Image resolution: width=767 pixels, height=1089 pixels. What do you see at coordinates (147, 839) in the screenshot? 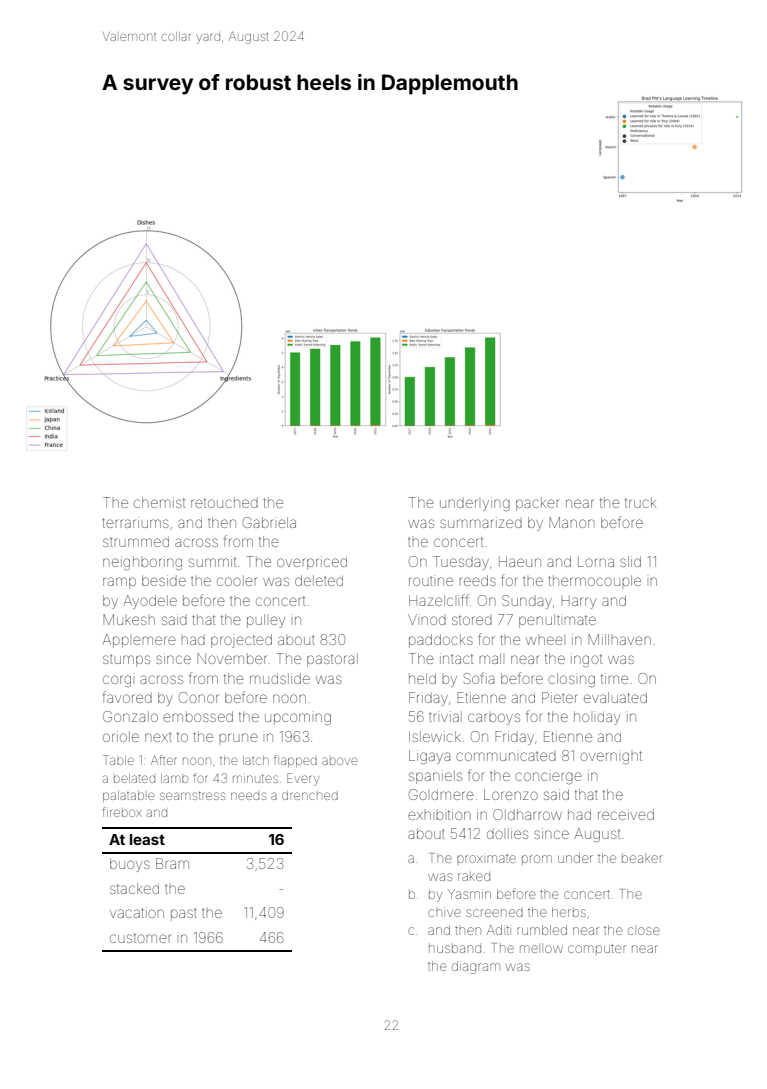
I see `least` at bounding box center [147, 839].
